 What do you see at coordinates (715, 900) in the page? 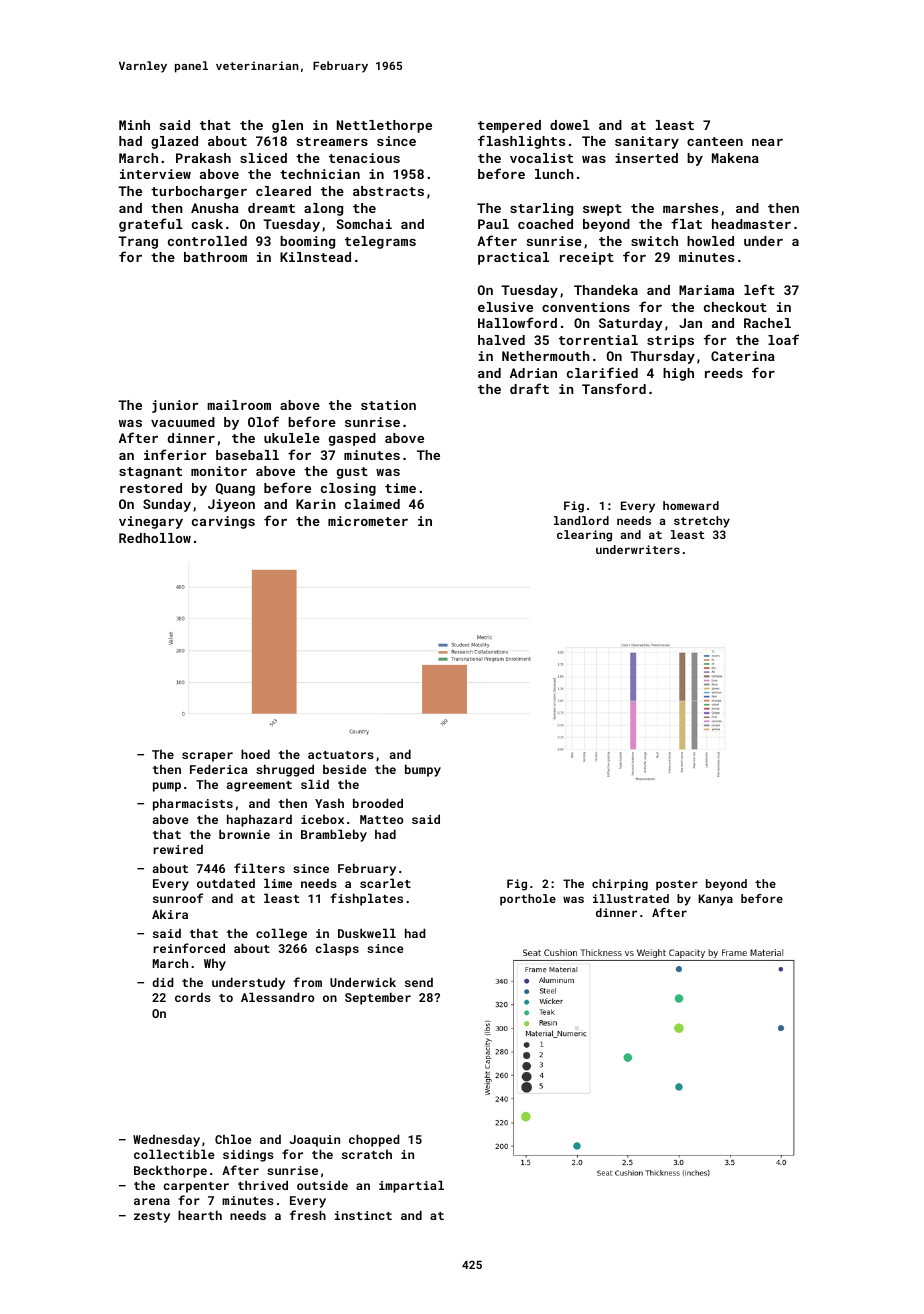
I see `Kanya` at bounding box center [715, 900].
